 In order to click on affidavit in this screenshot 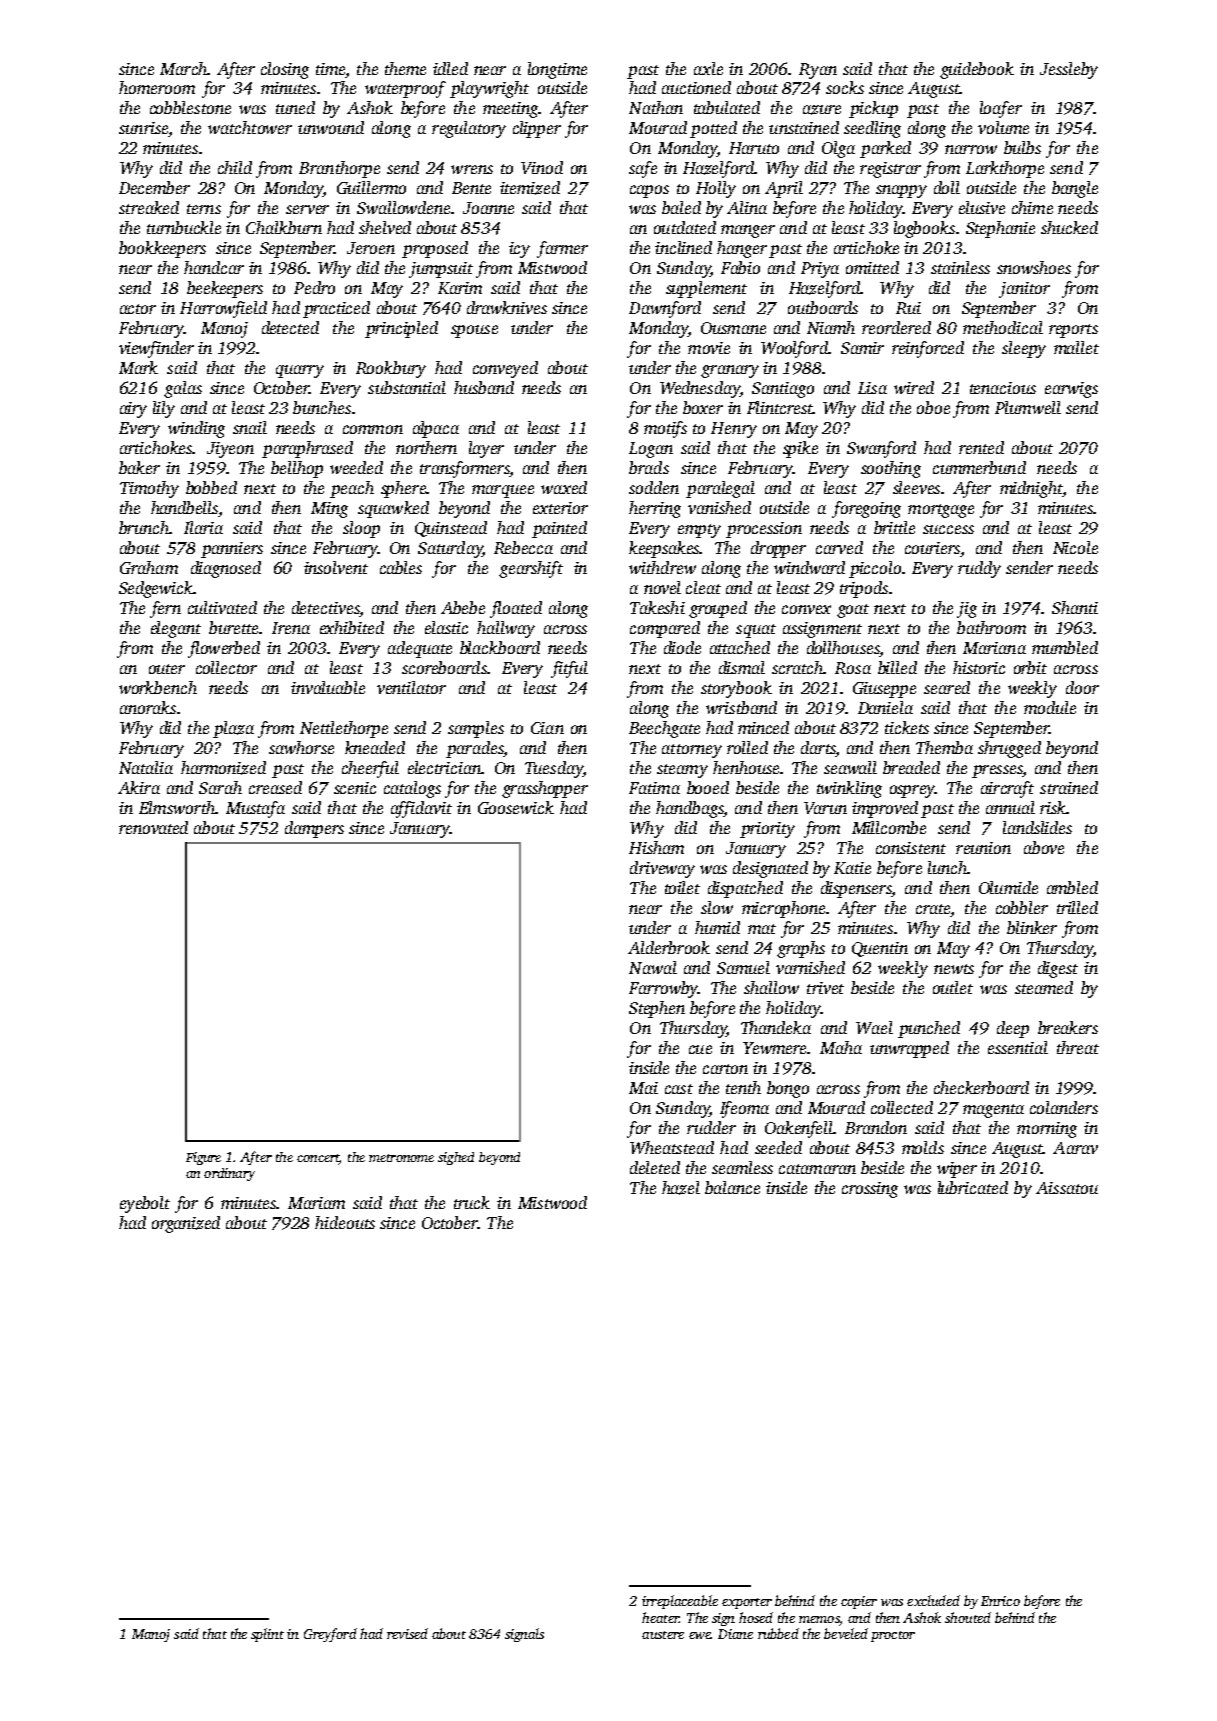, I will do `click(421, 809)`.
